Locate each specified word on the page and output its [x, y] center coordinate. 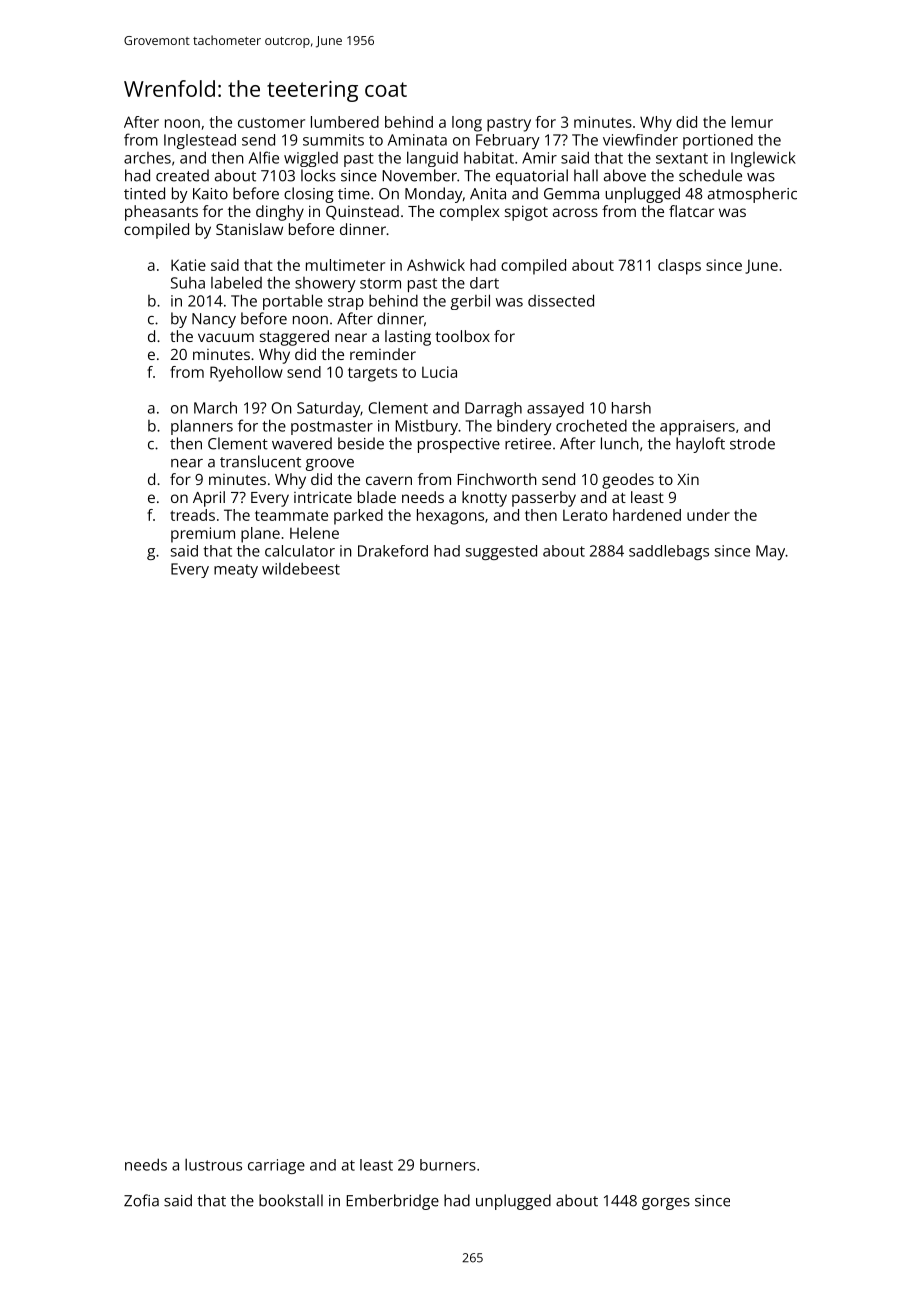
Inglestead [200, 141]
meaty [236, 571]
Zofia [141, 1200]
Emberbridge [393, 1202]
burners [448, 1165]
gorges [666, 1204]
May [771, 552]
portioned [718, 141]
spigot [526, 213]
